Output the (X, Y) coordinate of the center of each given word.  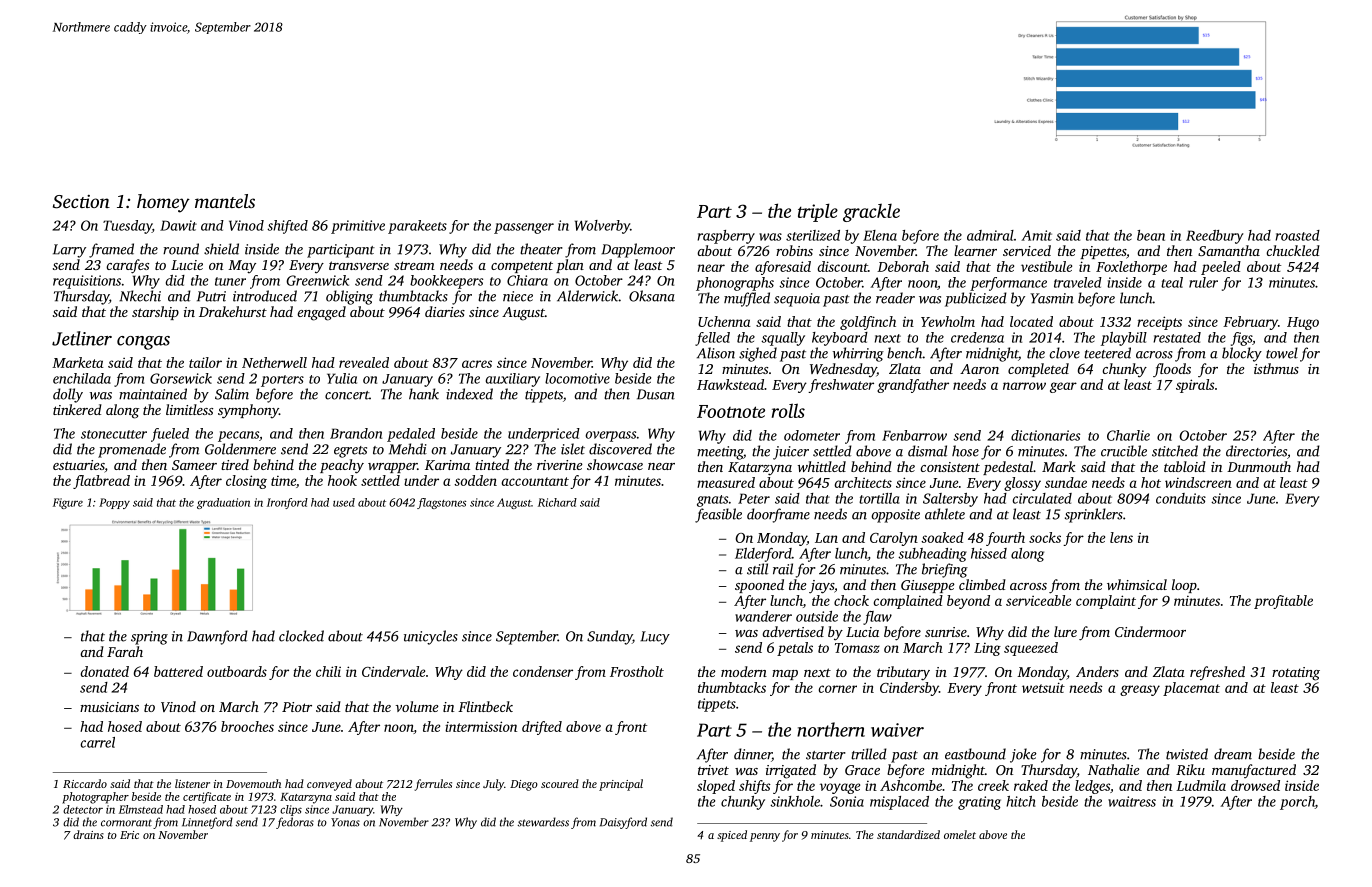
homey (163, 203)
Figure (68, 503)
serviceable (1038, 600)
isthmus (1276, 368)
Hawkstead (730, 384)
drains (88, 834)
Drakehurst (233, 311)
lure (1065, 631)
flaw (877, 618)
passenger (524, 228)
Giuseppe (928, 586)
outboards (237, 671)
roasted (1297, 235)
